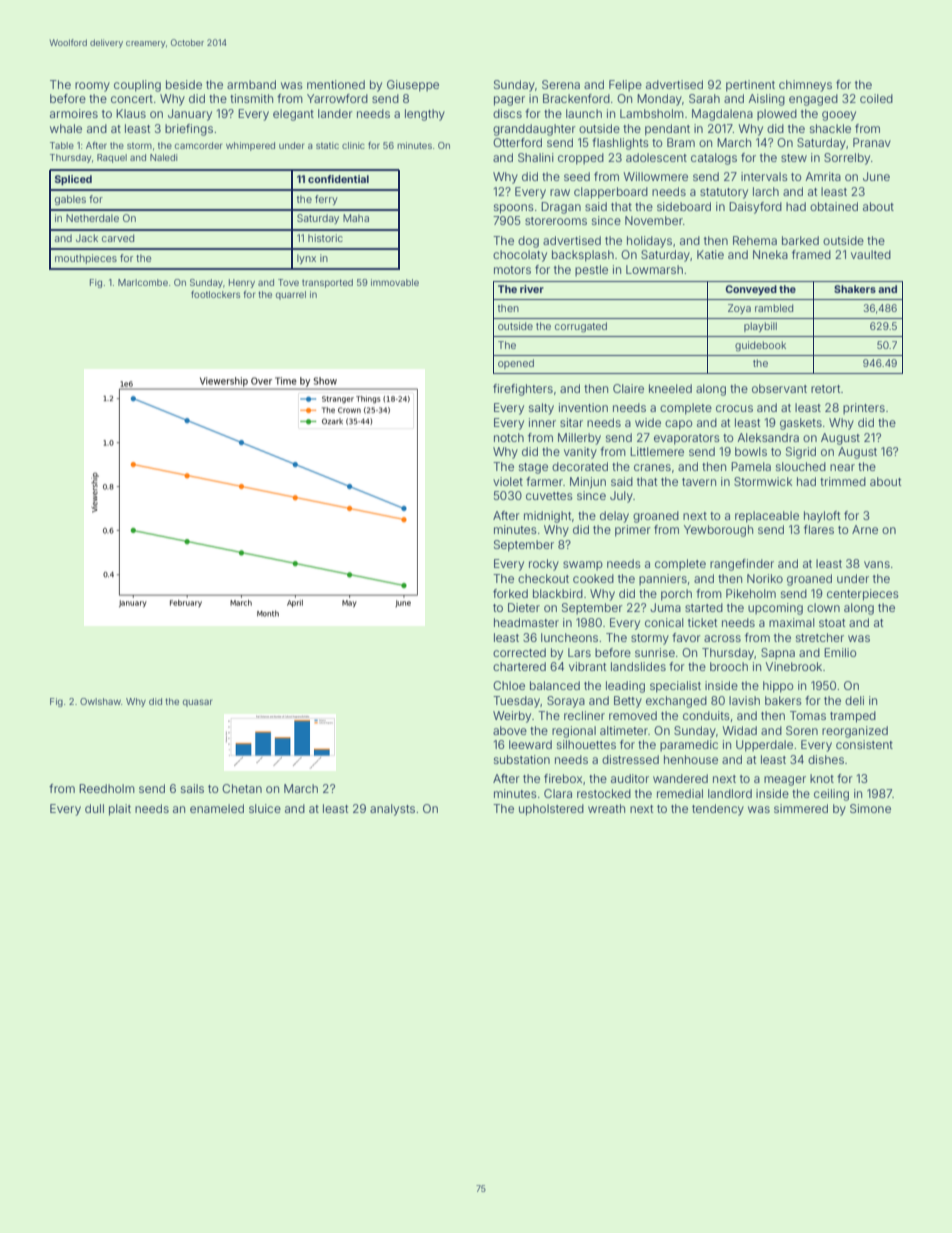  Describe the element at coordinates (516, 364) in the screenshot. I see `opened` at that location.
